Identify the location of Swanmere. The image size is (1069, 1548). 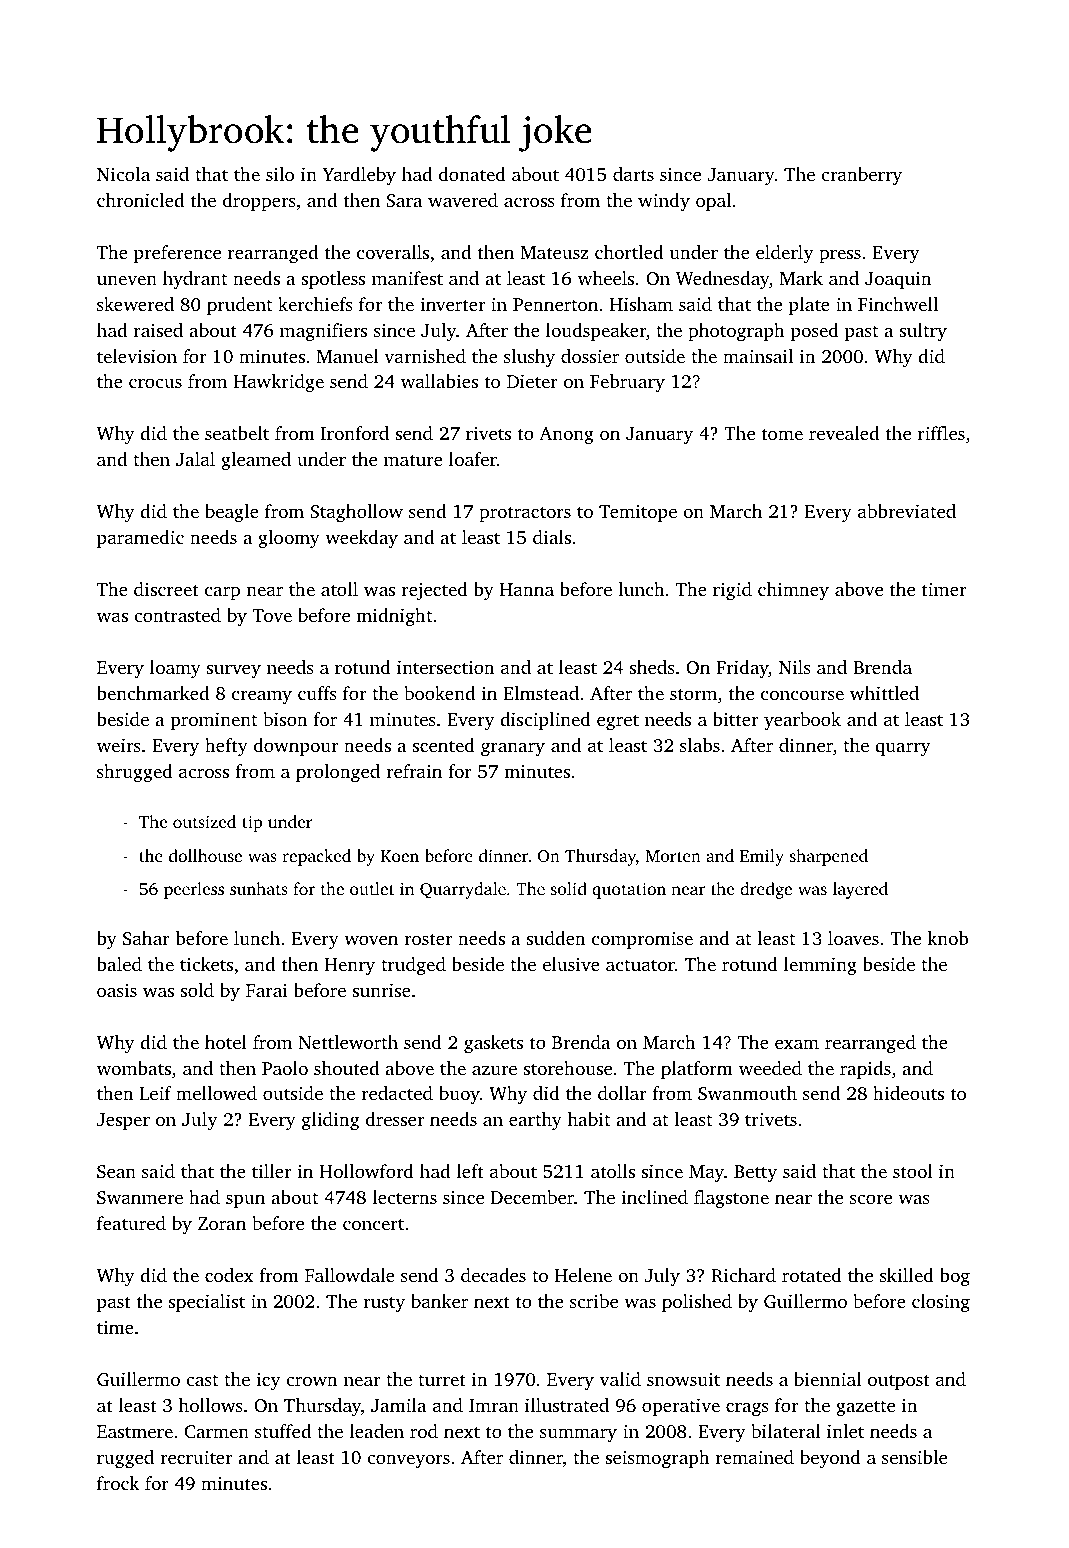
(140, 1198).
